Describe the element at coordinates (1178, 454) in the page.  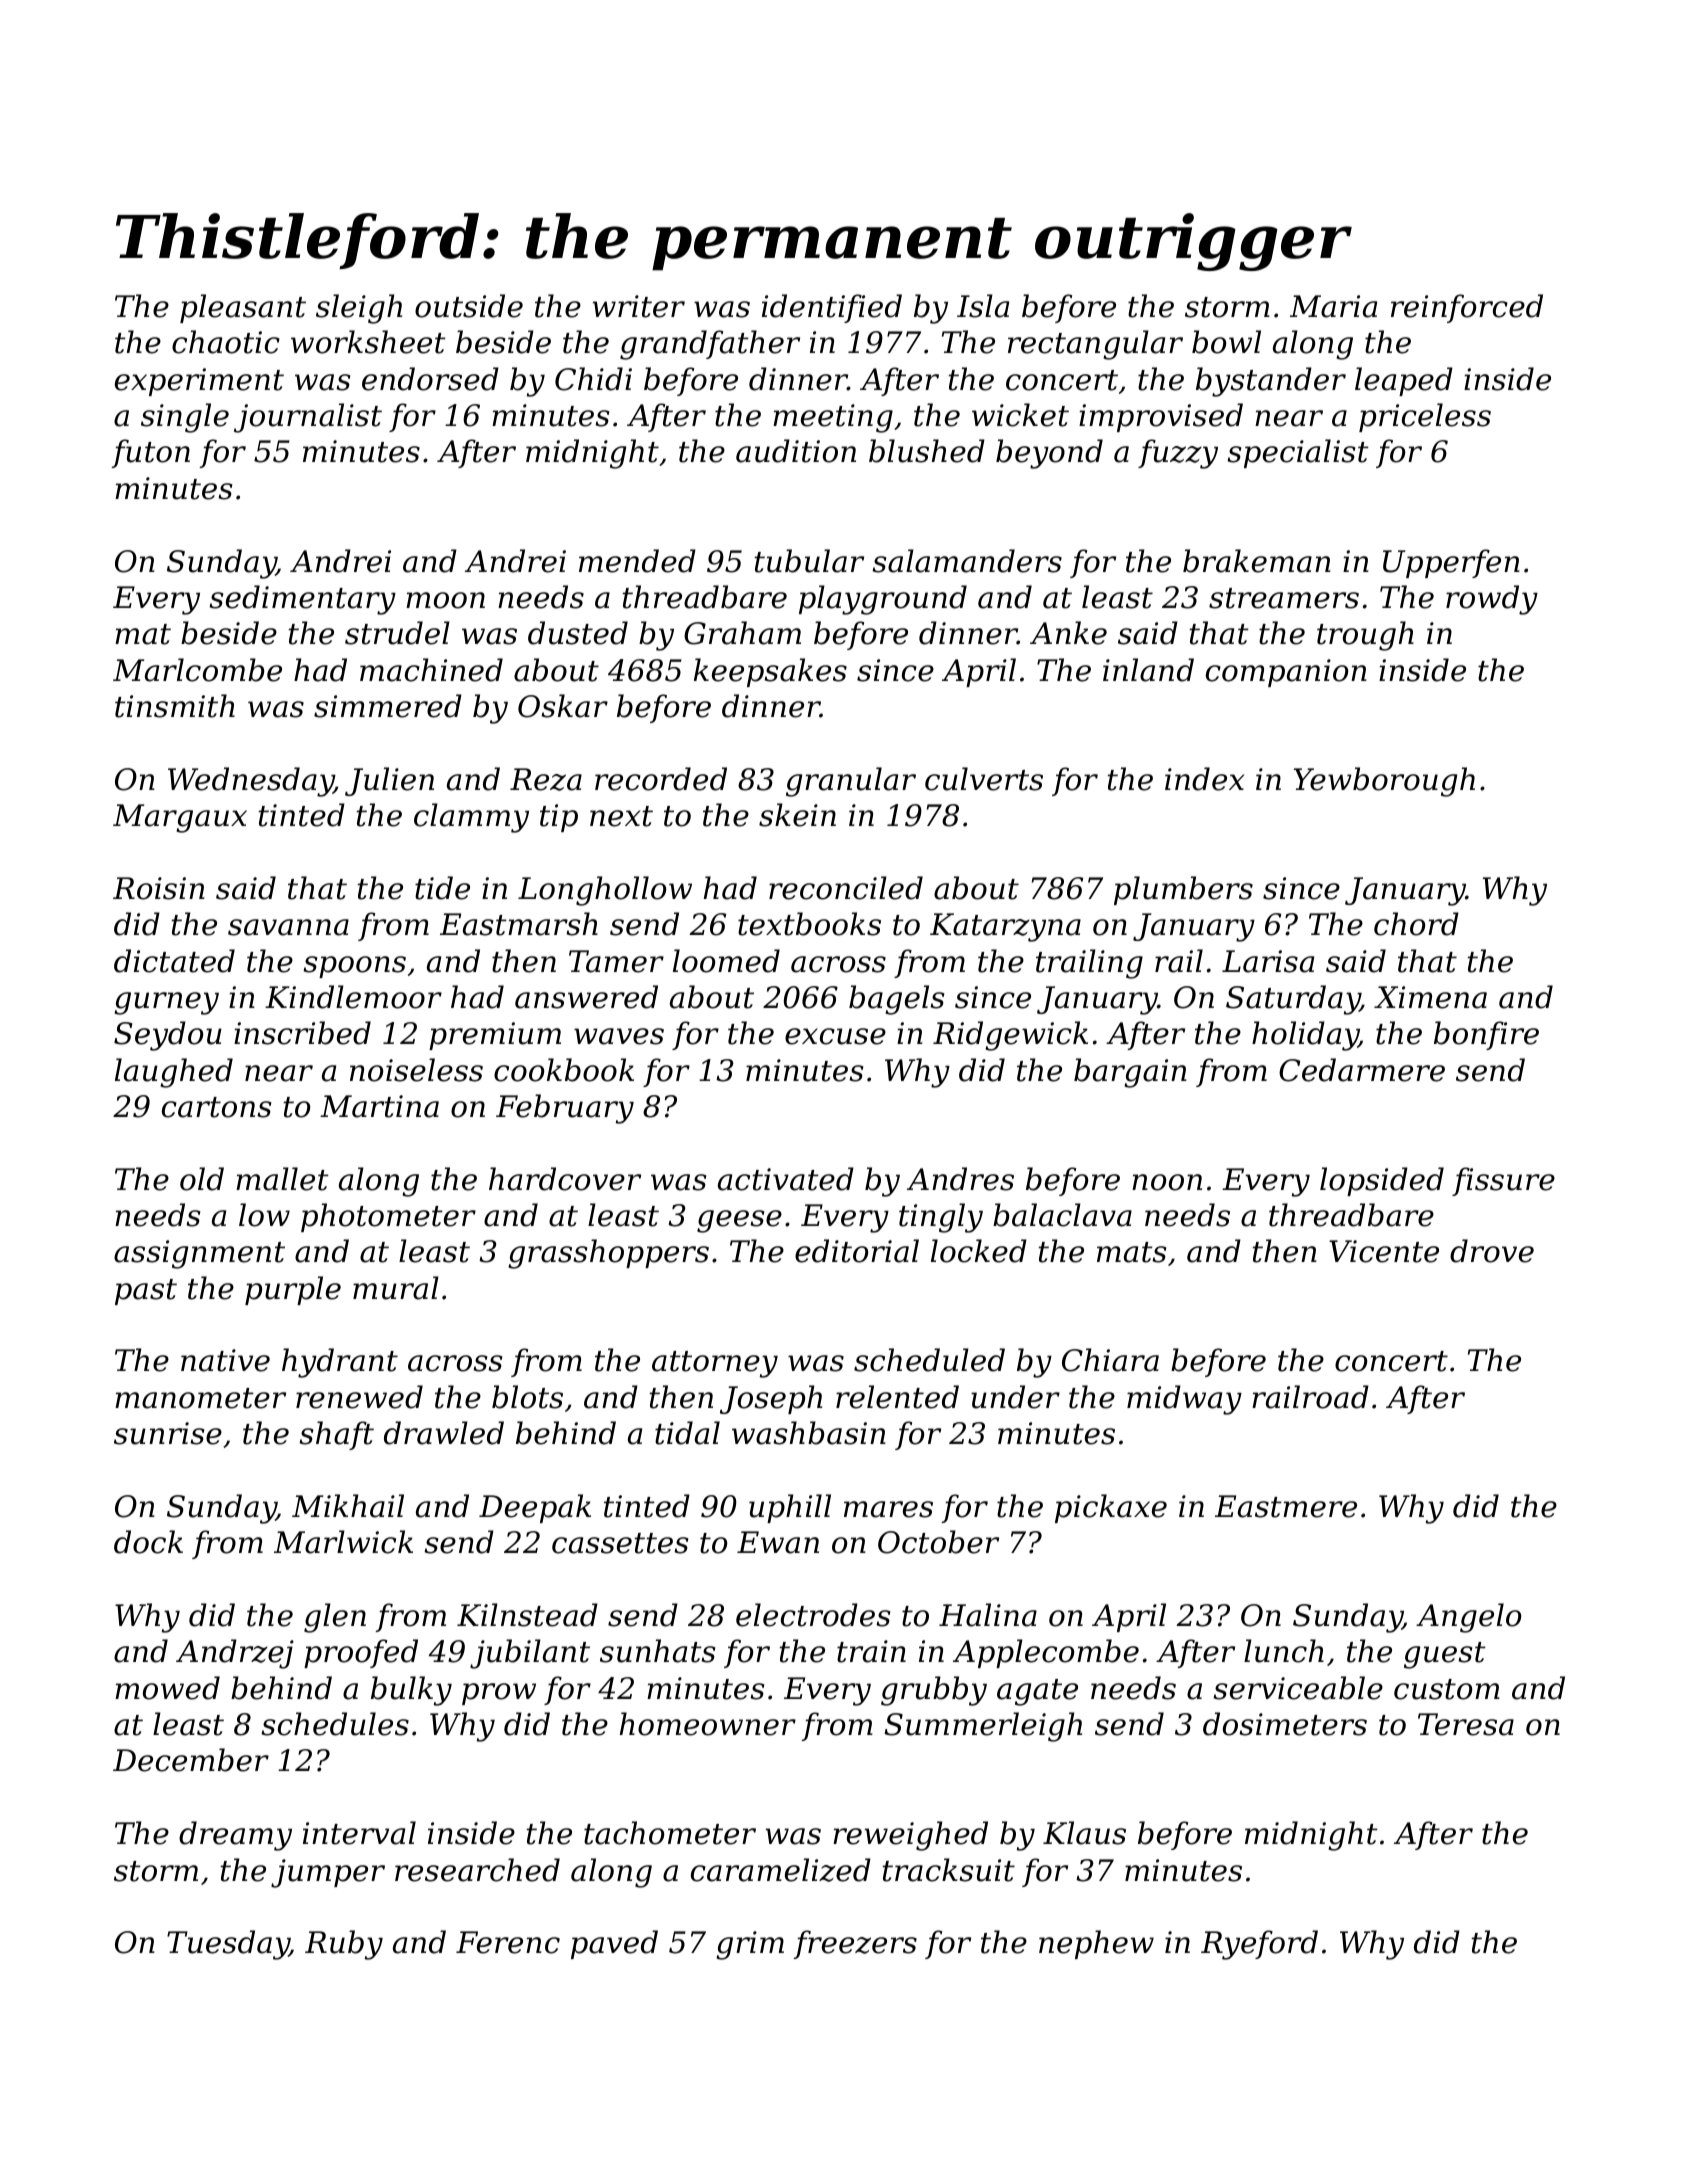
I see `fuzzy` at that location.
